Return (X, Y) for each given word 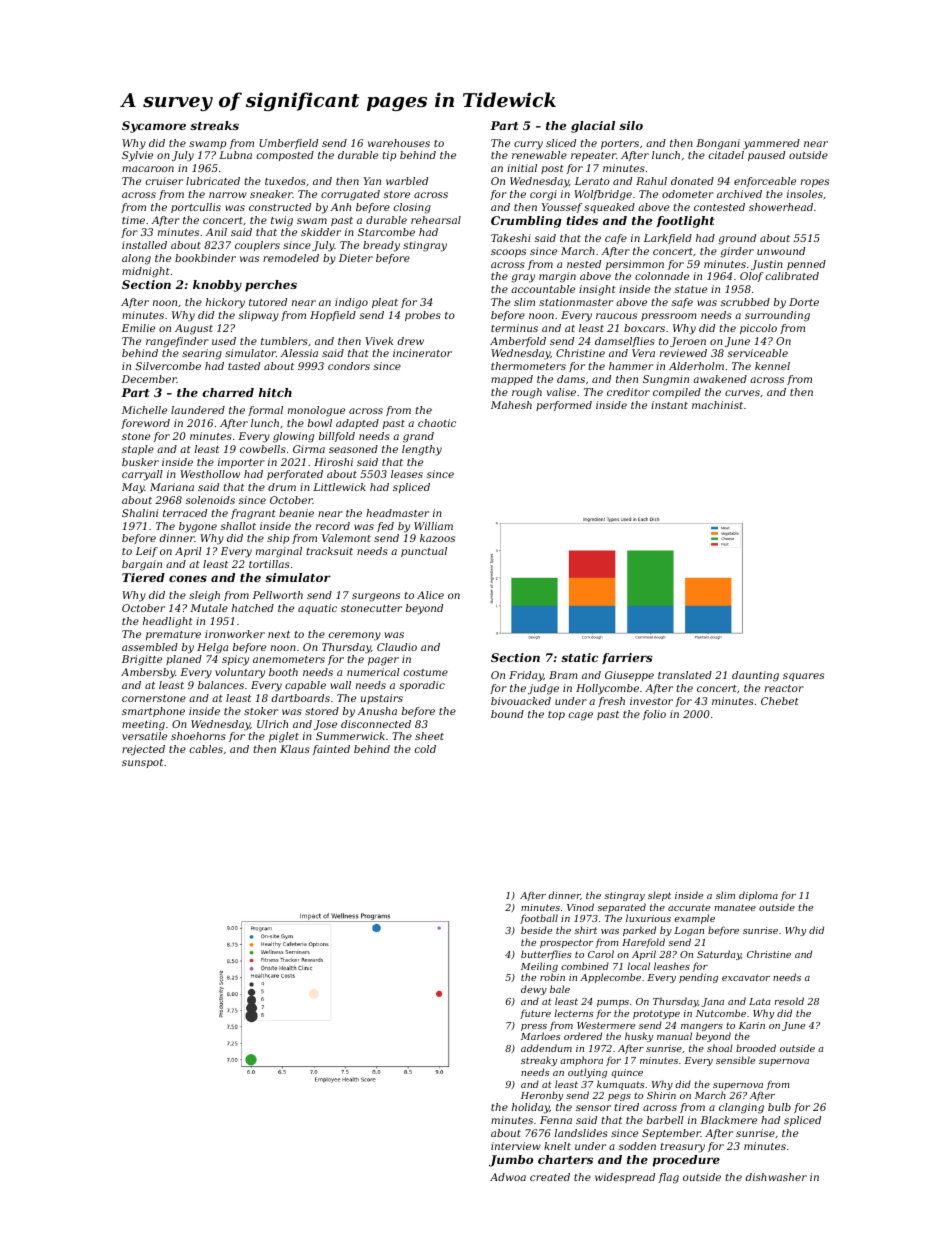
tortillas (269, 564)
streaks (214, 125)
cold (425, 749)
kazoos (437, 538)
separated (621, 908)
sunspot (142, 763)
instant (669, 405)
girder (737, 252)
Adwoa (508, 1177)
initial (522, 168)
